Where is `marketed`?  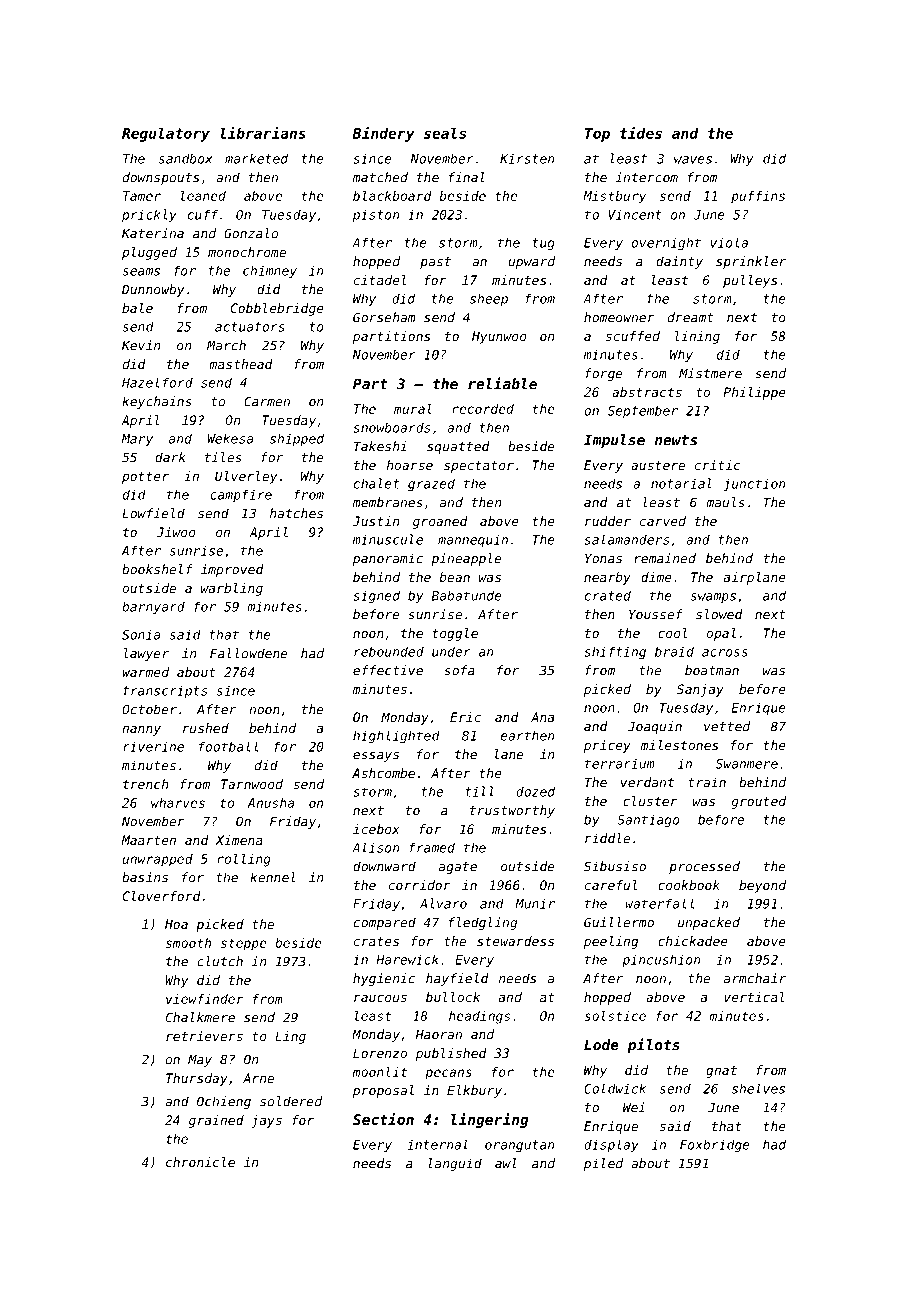 marketed is located at coordinates (256, 159).
